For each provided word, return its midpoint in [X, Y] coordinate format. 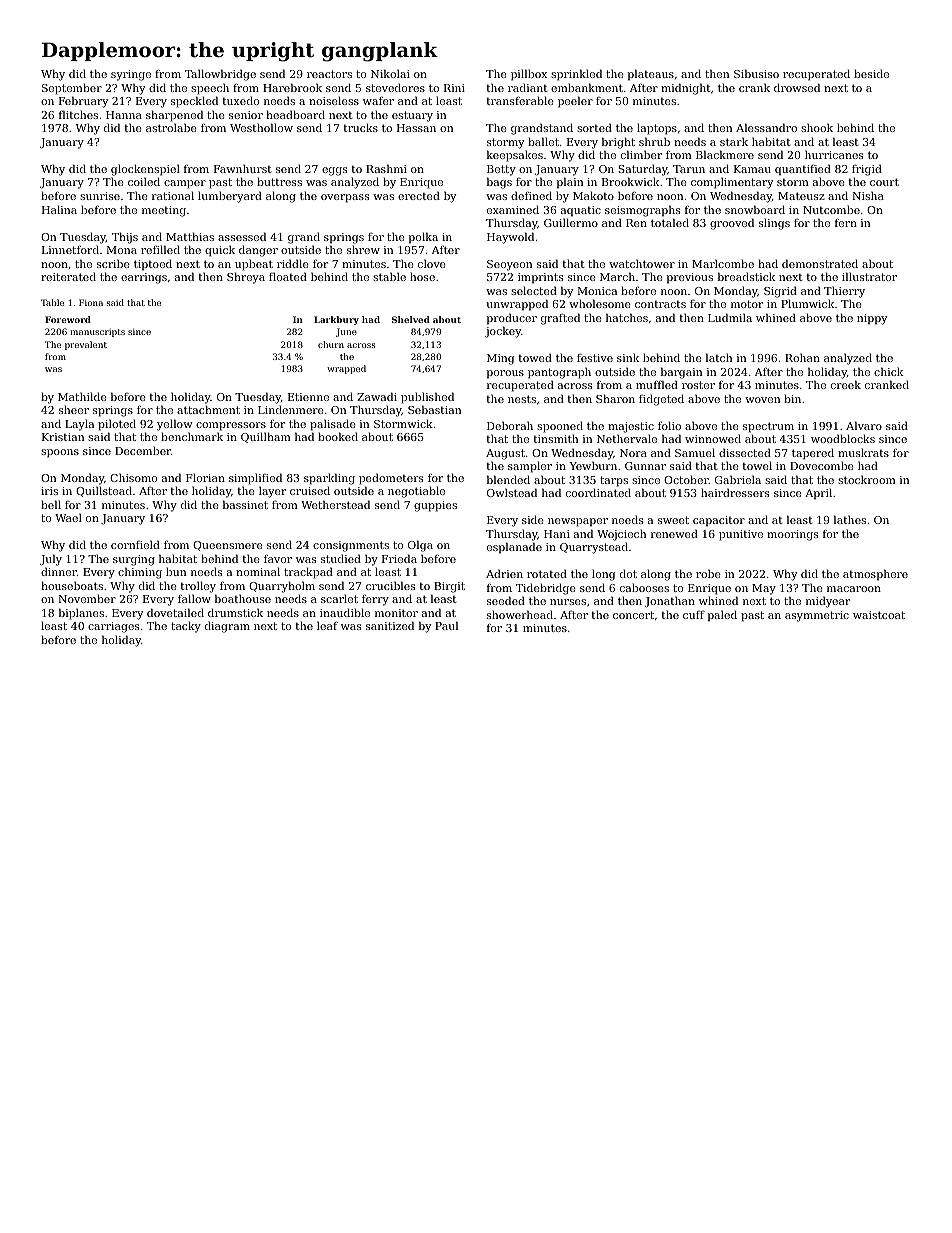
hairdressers [735, 492]
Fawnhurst [243, 168]
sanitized [390, 625]
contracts [660, 304]
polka [423, 238]
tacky [186, 627]
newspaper [578, 522]
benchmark [192, 436]
